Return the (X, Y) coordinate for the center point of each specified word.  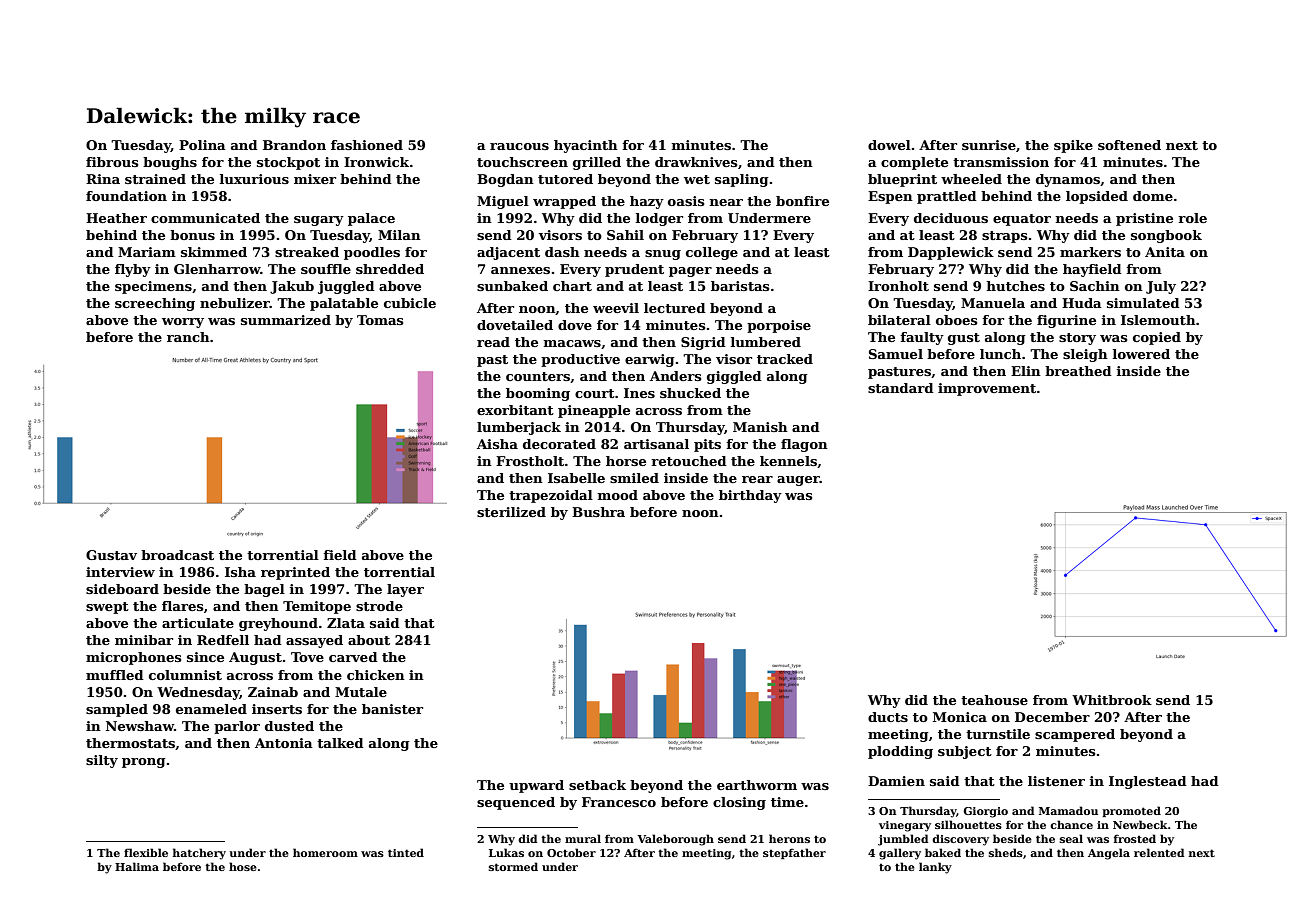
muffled (115, 675)
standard (901, 388)
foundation (126, 196)
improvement (987, 389)
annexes (520, 270)
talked (340, 743)
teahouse (994, 700)
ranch (188, 337)
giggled (734, 377)
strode (379, 606)
